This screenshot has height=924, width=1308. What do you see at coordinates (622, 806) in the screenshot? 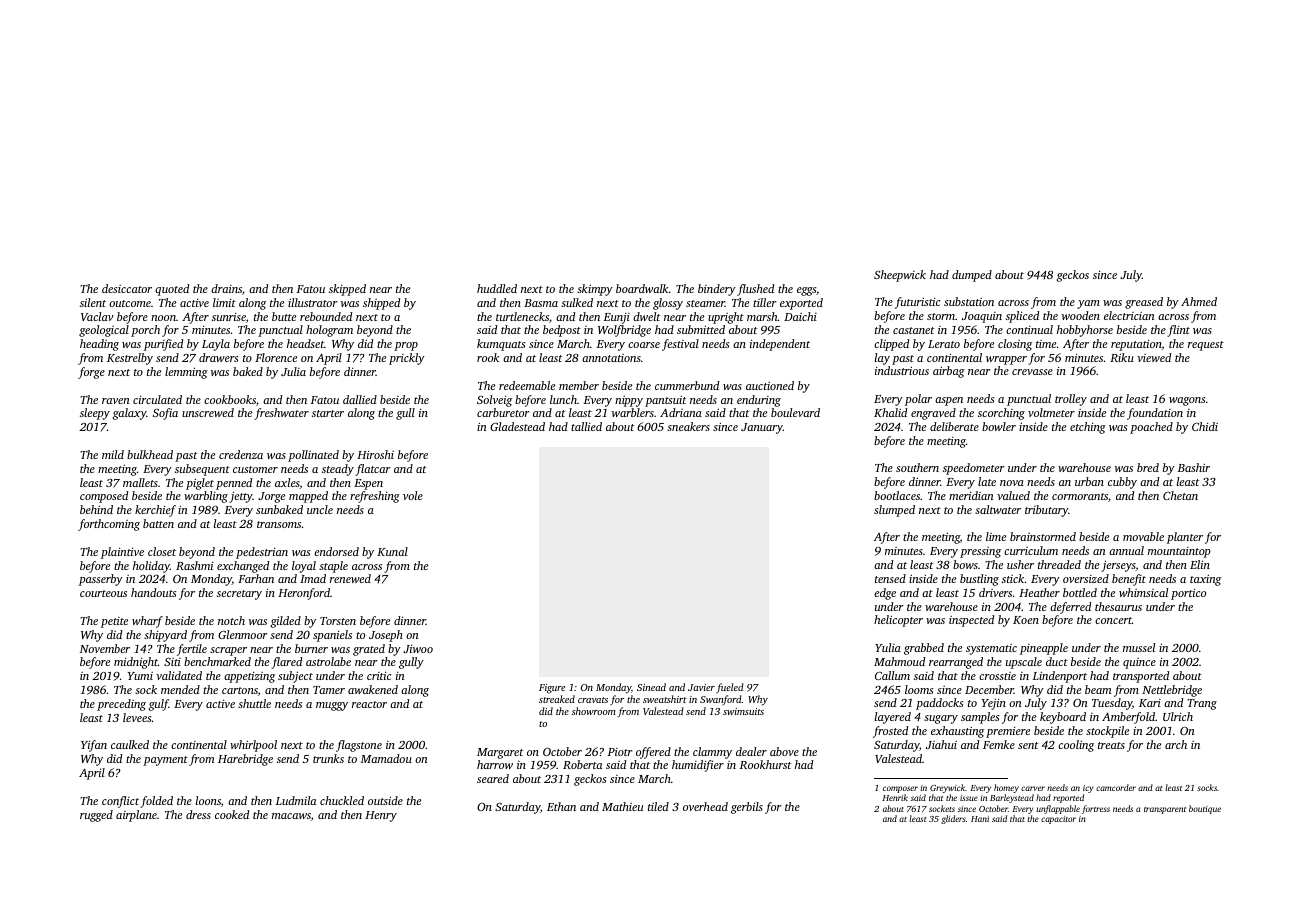
I see `Mathieu` at bounding box center [622, 806].
